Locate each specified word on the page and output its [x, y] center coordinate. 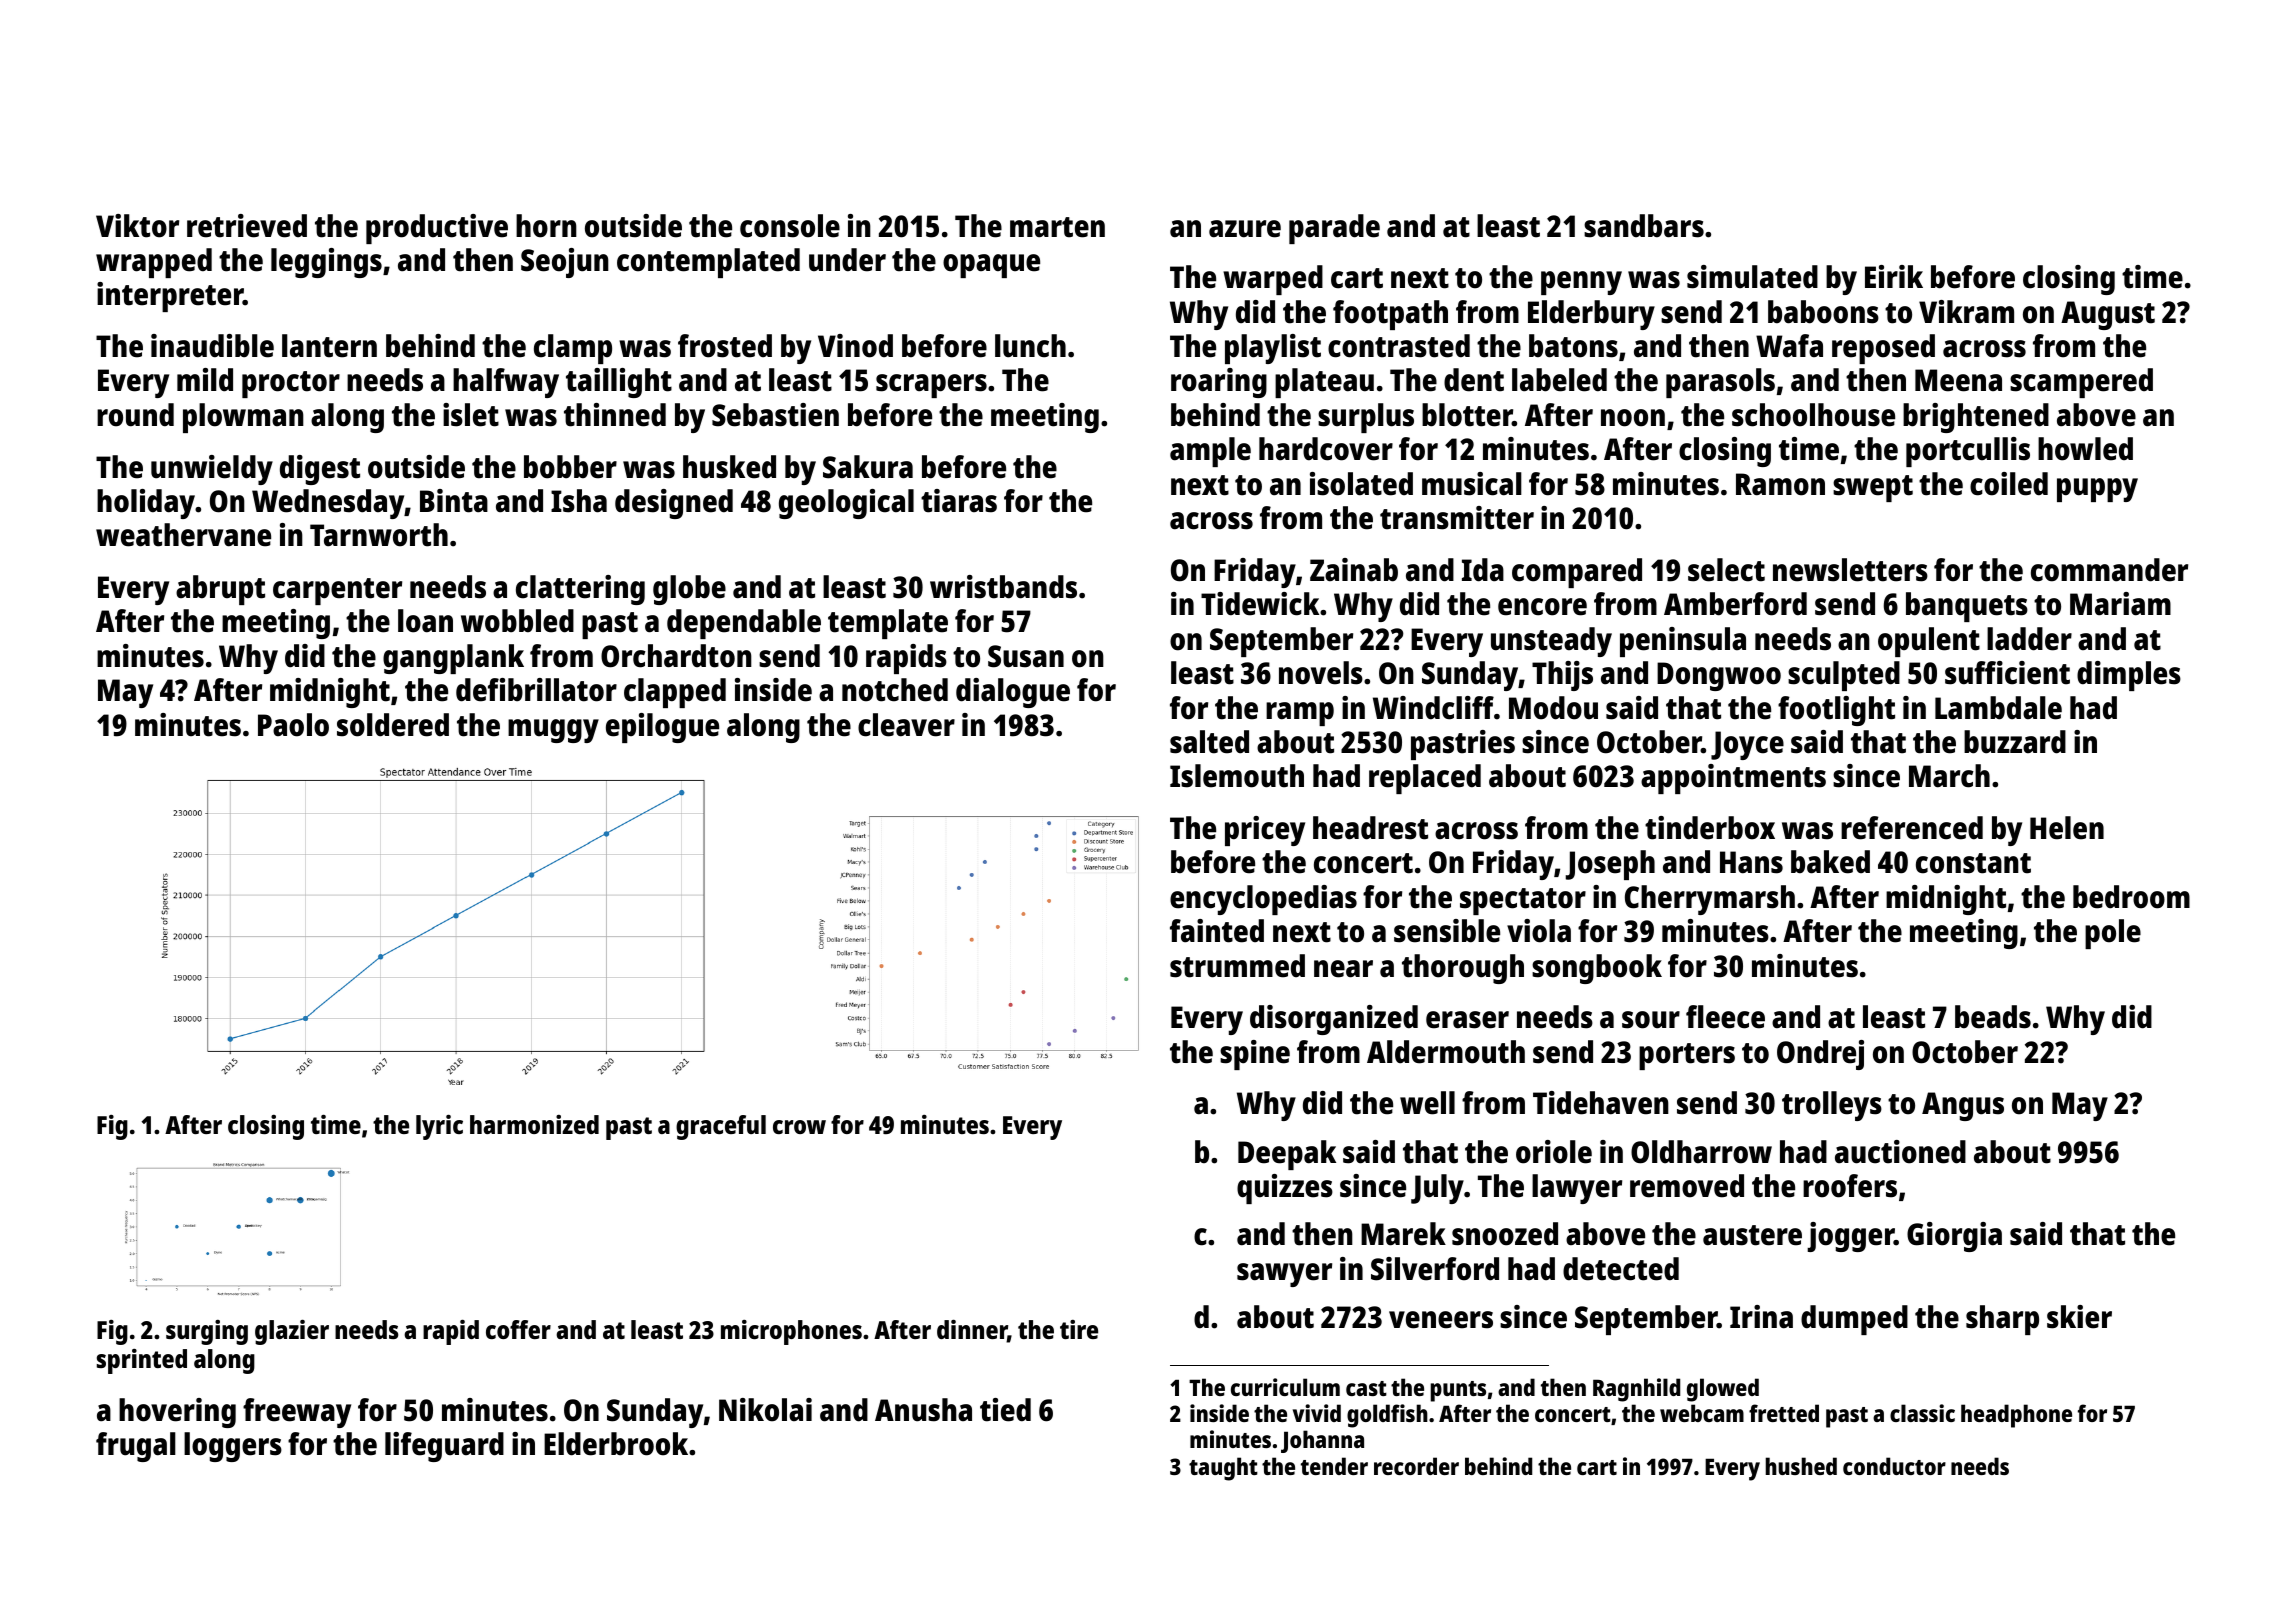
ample [1210, 452]
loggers [233, 1447]
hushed [1801, 1466]
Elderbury [1591, 315]
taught [1223, 1469]
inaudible [212, 346]
